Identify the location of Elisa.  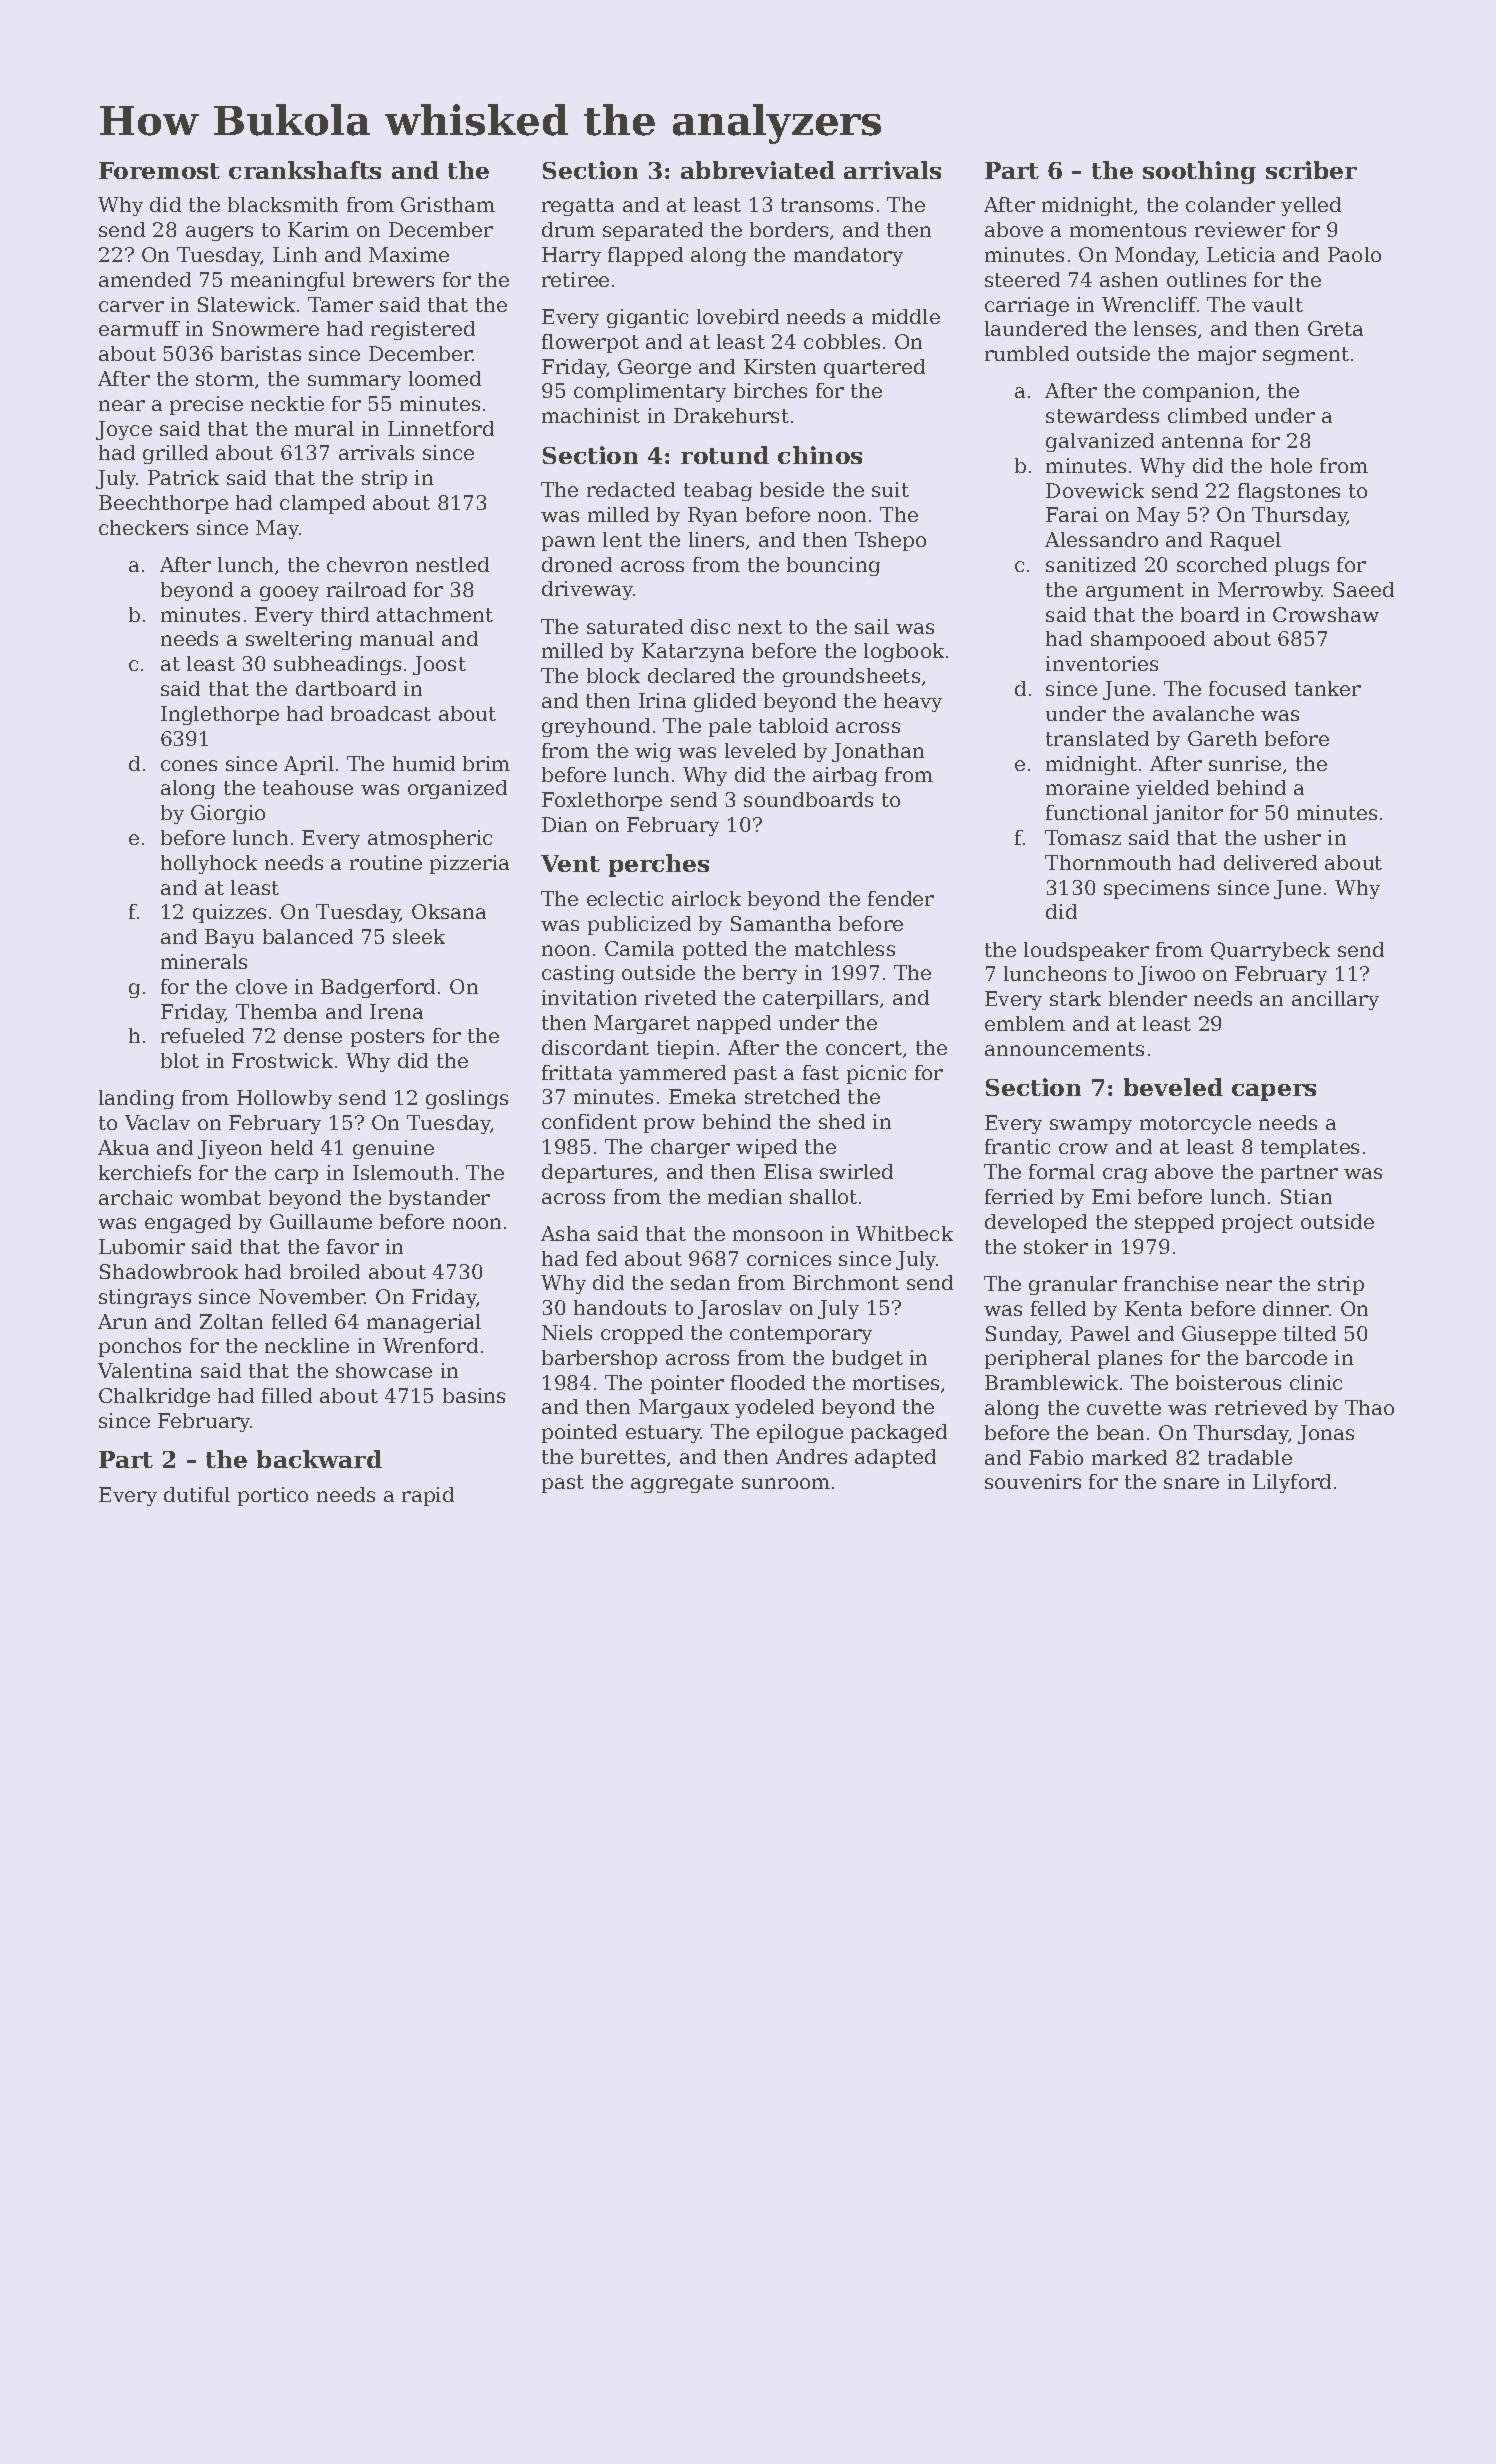
(788, 1171).
